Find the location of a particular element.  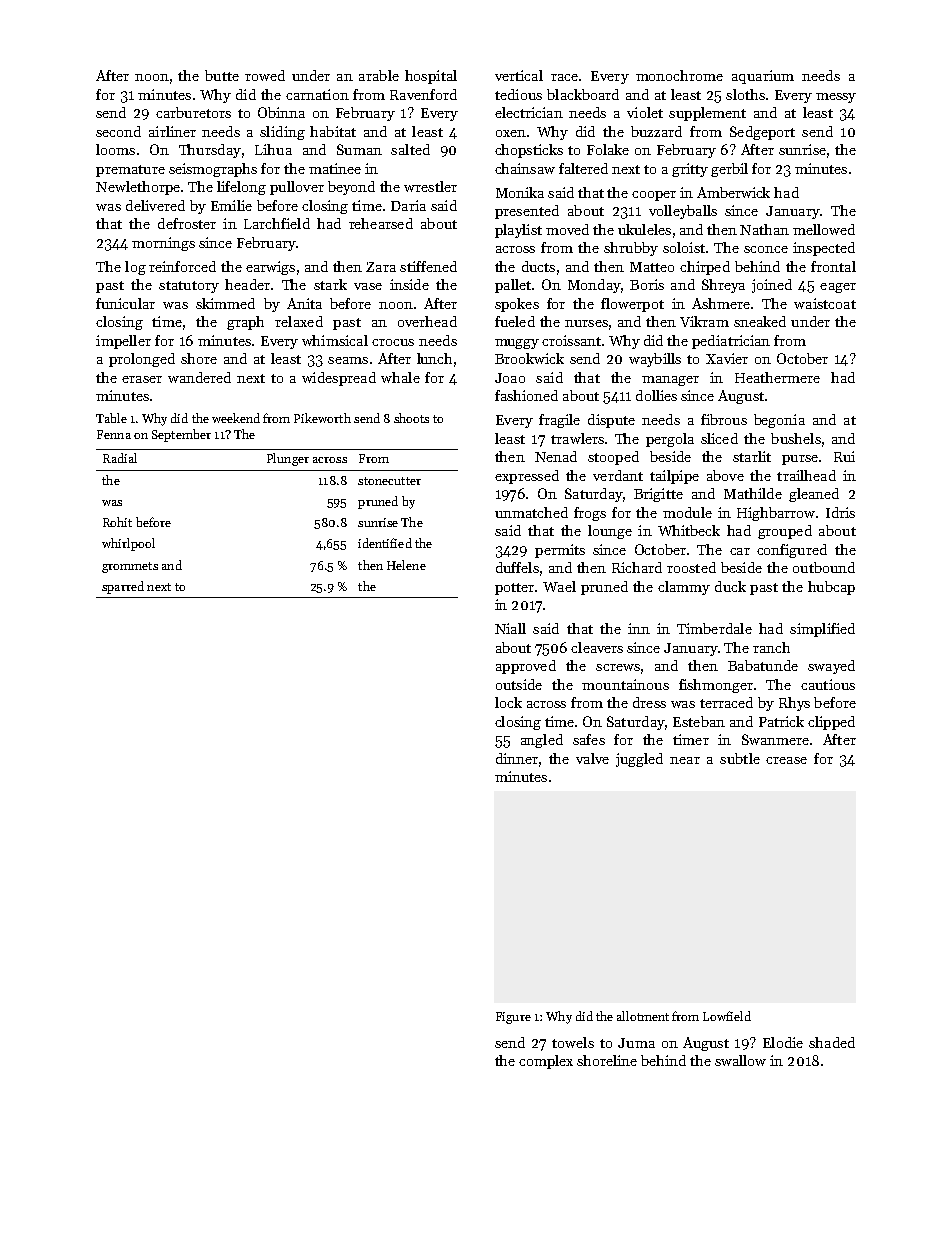

complex is located at coordinates (546, 1062).
